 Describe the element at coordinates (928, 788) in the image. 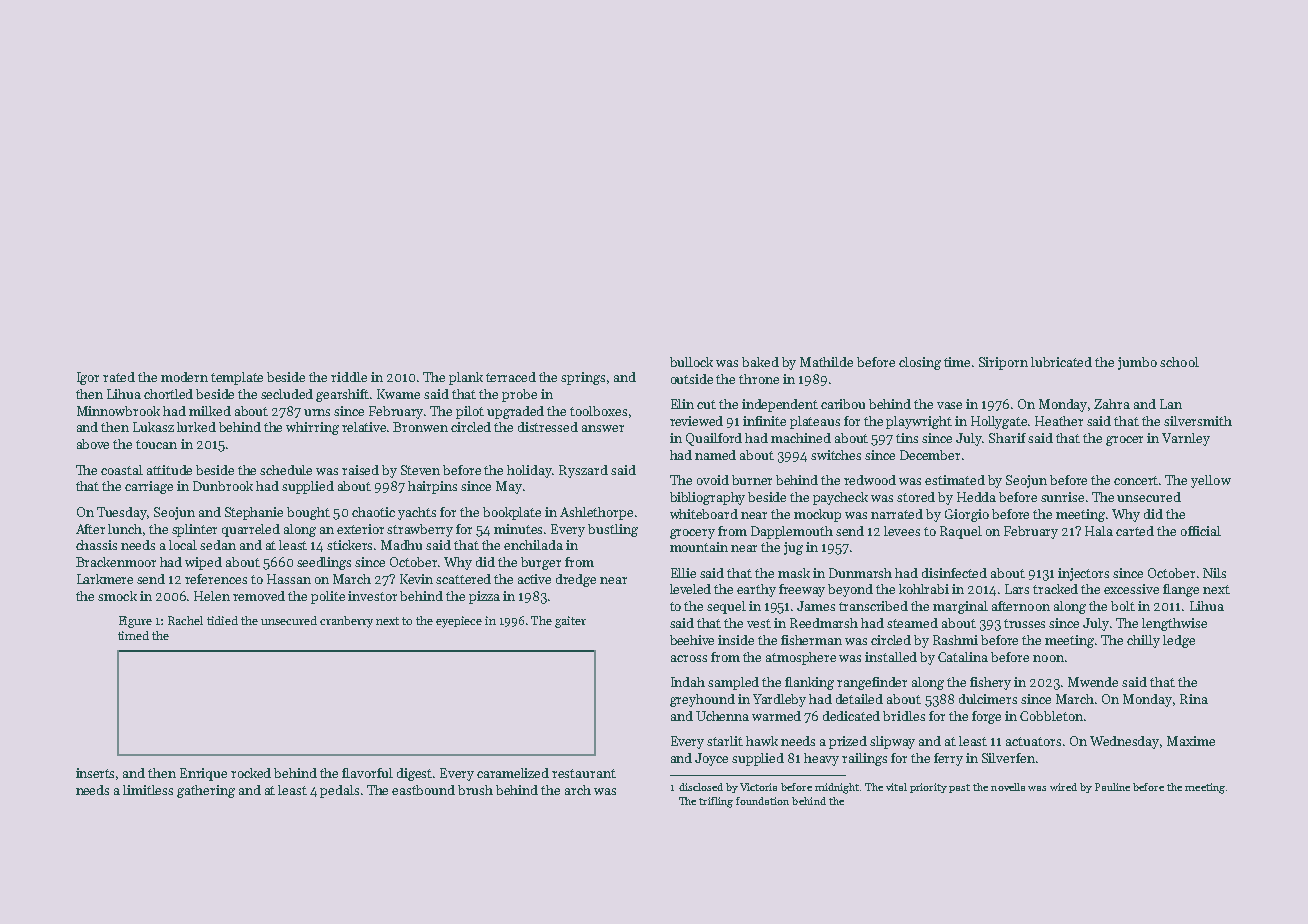

I see `priority` at that location.
